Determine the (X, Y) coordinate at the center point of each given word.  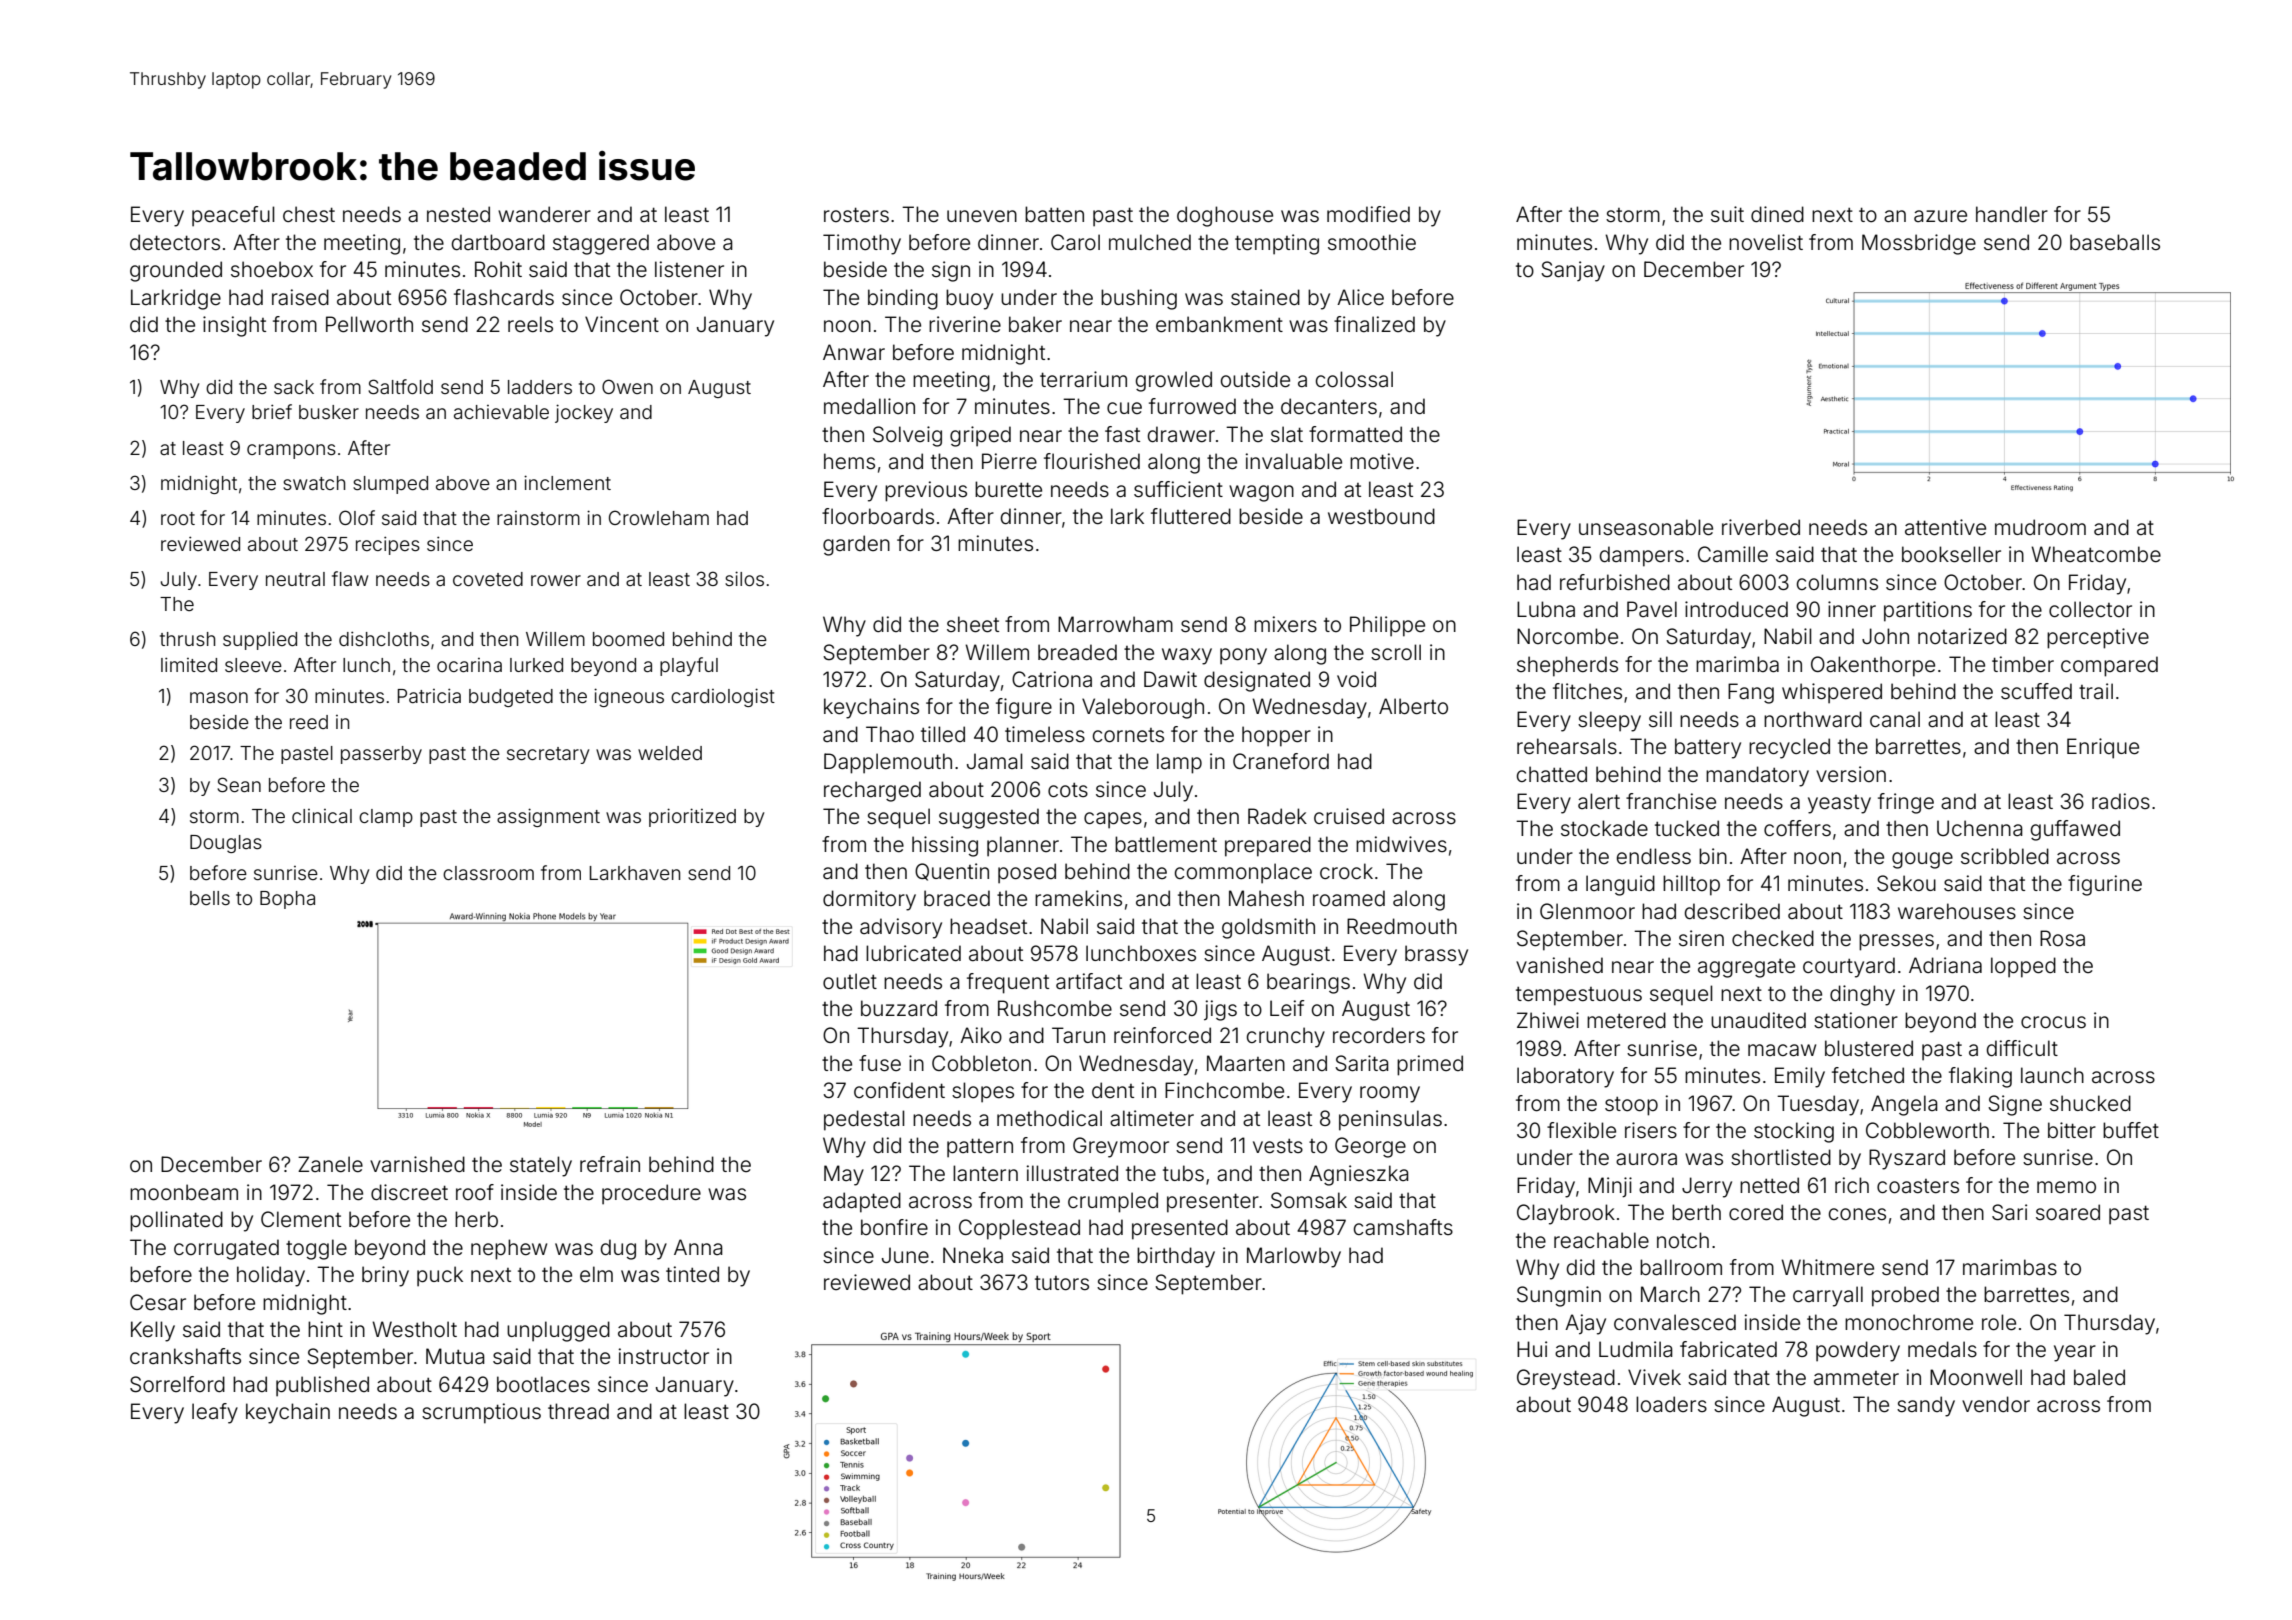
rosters (856, 215)
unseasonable (1646, 527)
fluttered (1191, 516)
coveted (488, 579)
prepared (1268, 846)
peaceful (233, 216)
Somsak (1309, 1200)
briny (385, 1276)
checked (1773, 938)
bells (210, 898)
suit (1727, 214)
